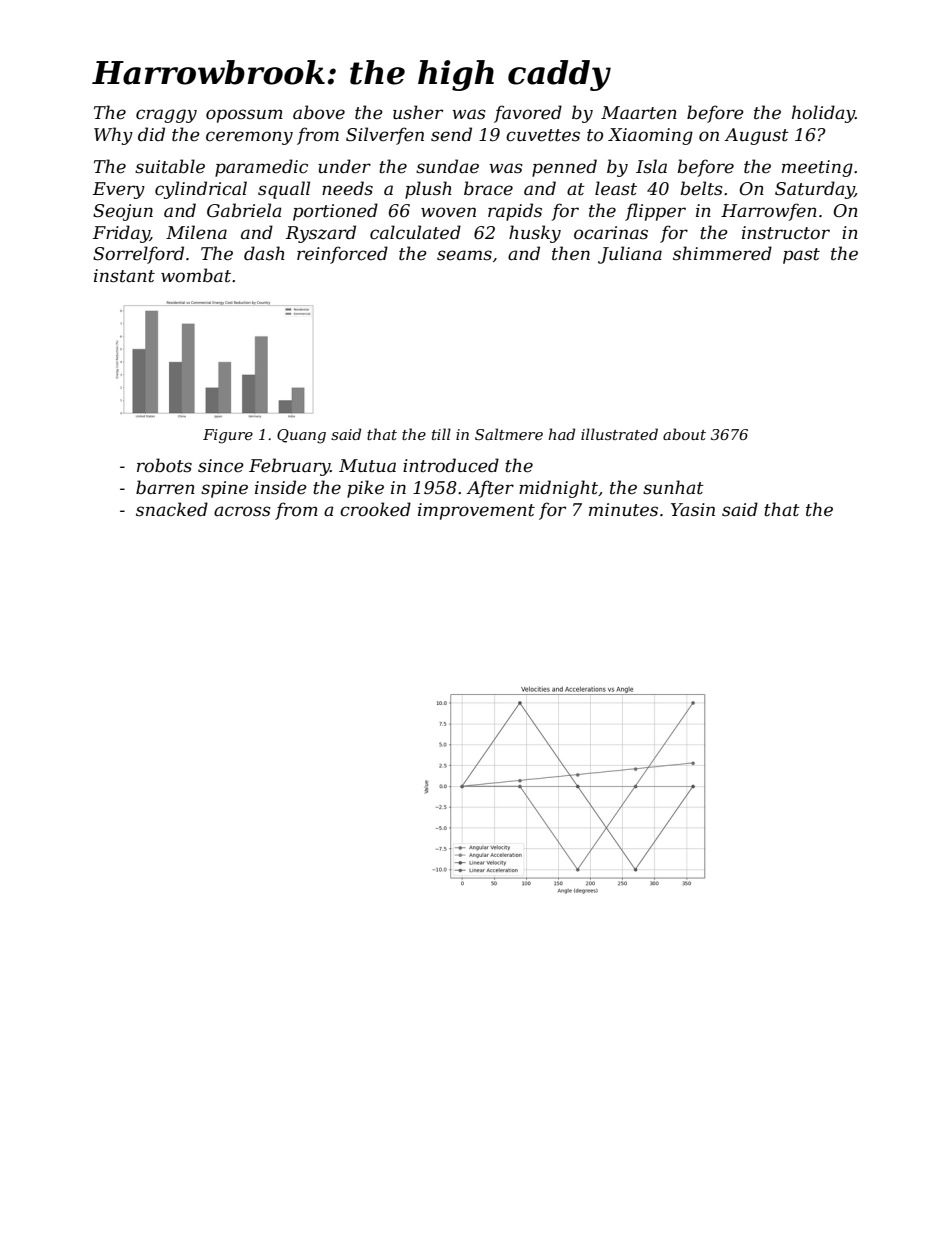 The height and width of the document is (1233, 952). What do you see at coordinates (476, 511) in the document?
I see `improvement` at bounding box center [476, 511].
